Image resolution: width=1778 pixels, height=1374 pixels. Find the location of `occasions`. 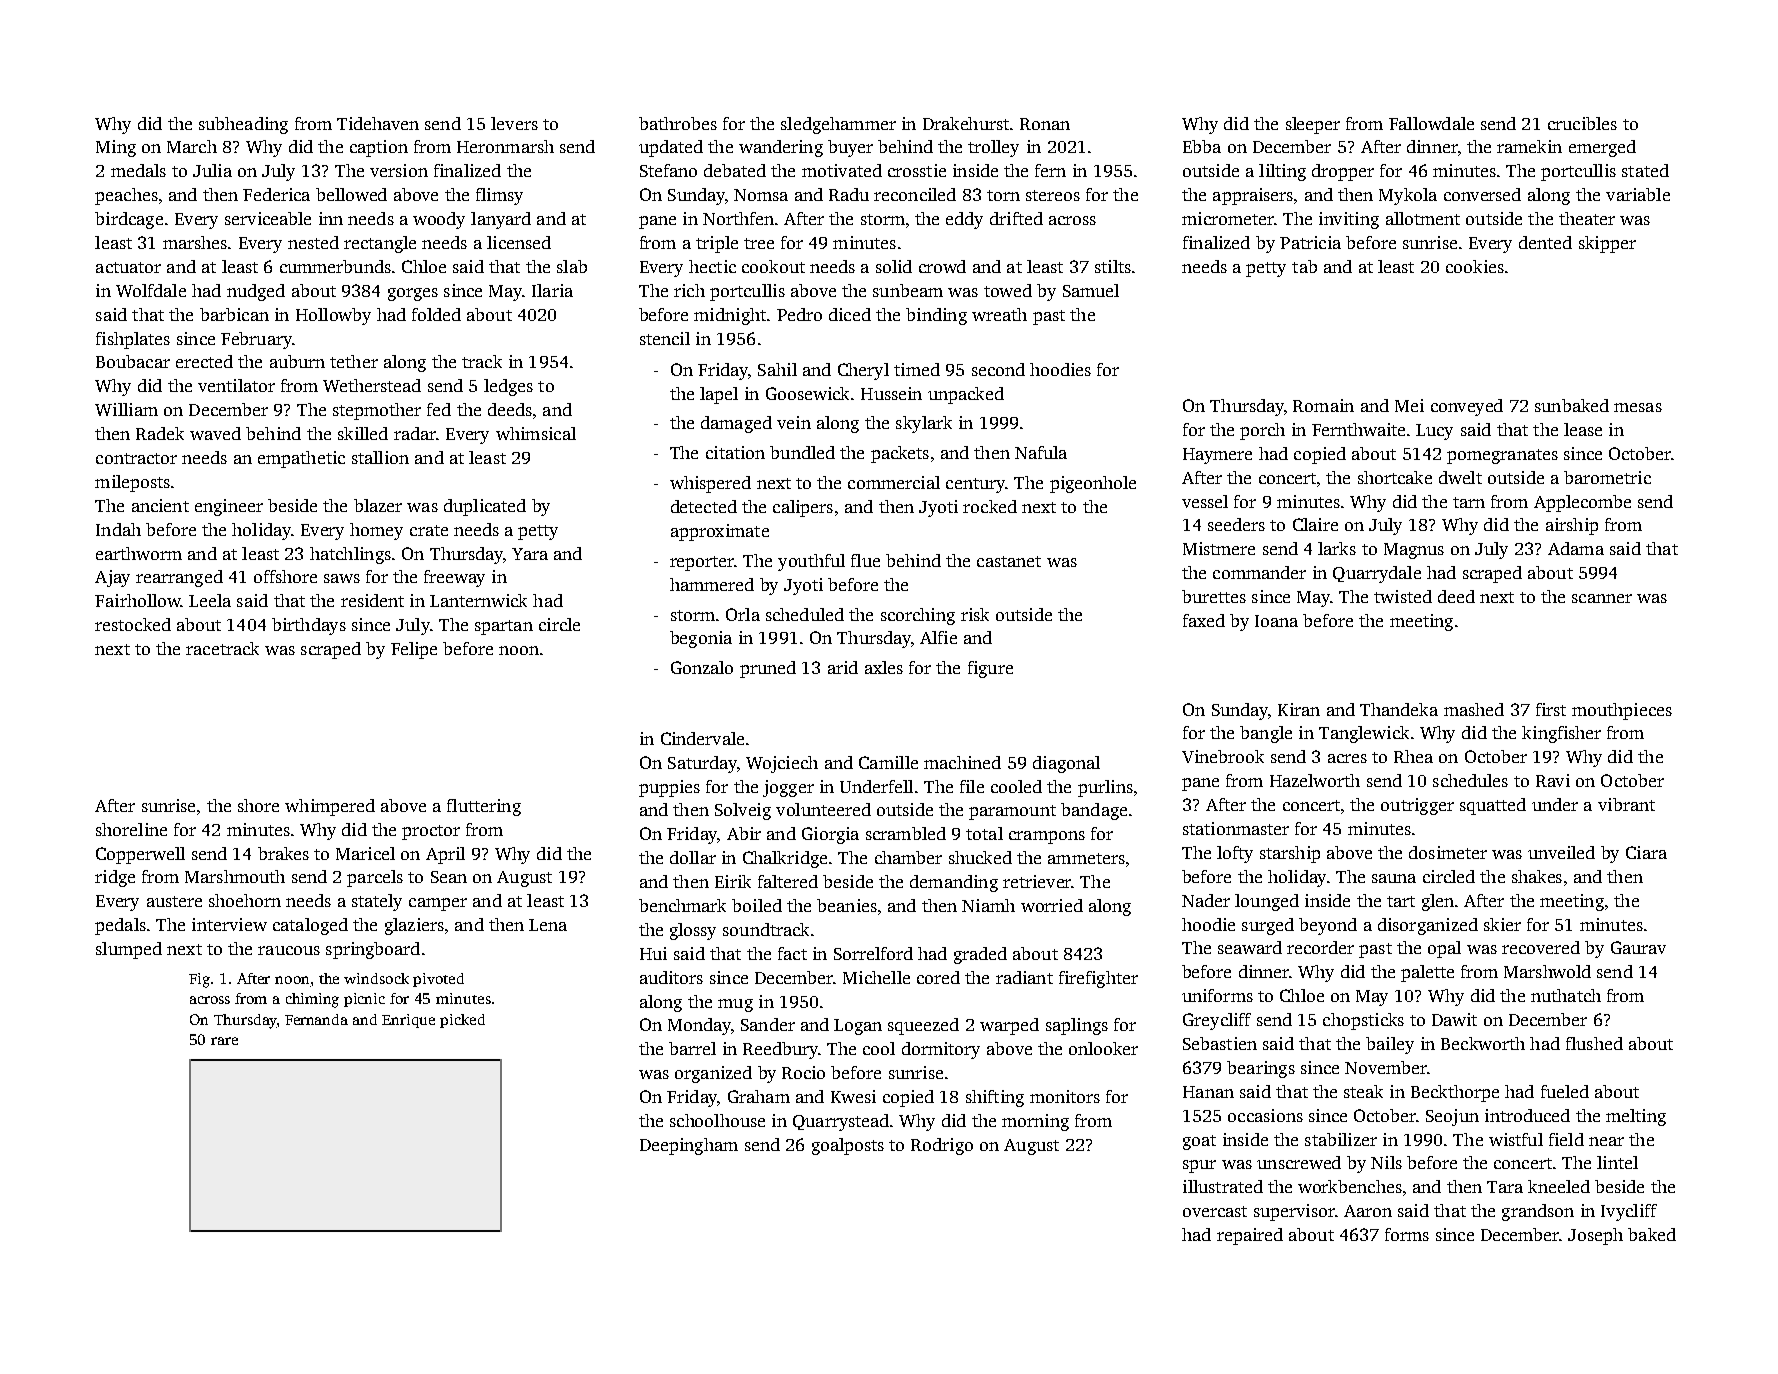

occasions is located at coordinates (1265, 1115).
